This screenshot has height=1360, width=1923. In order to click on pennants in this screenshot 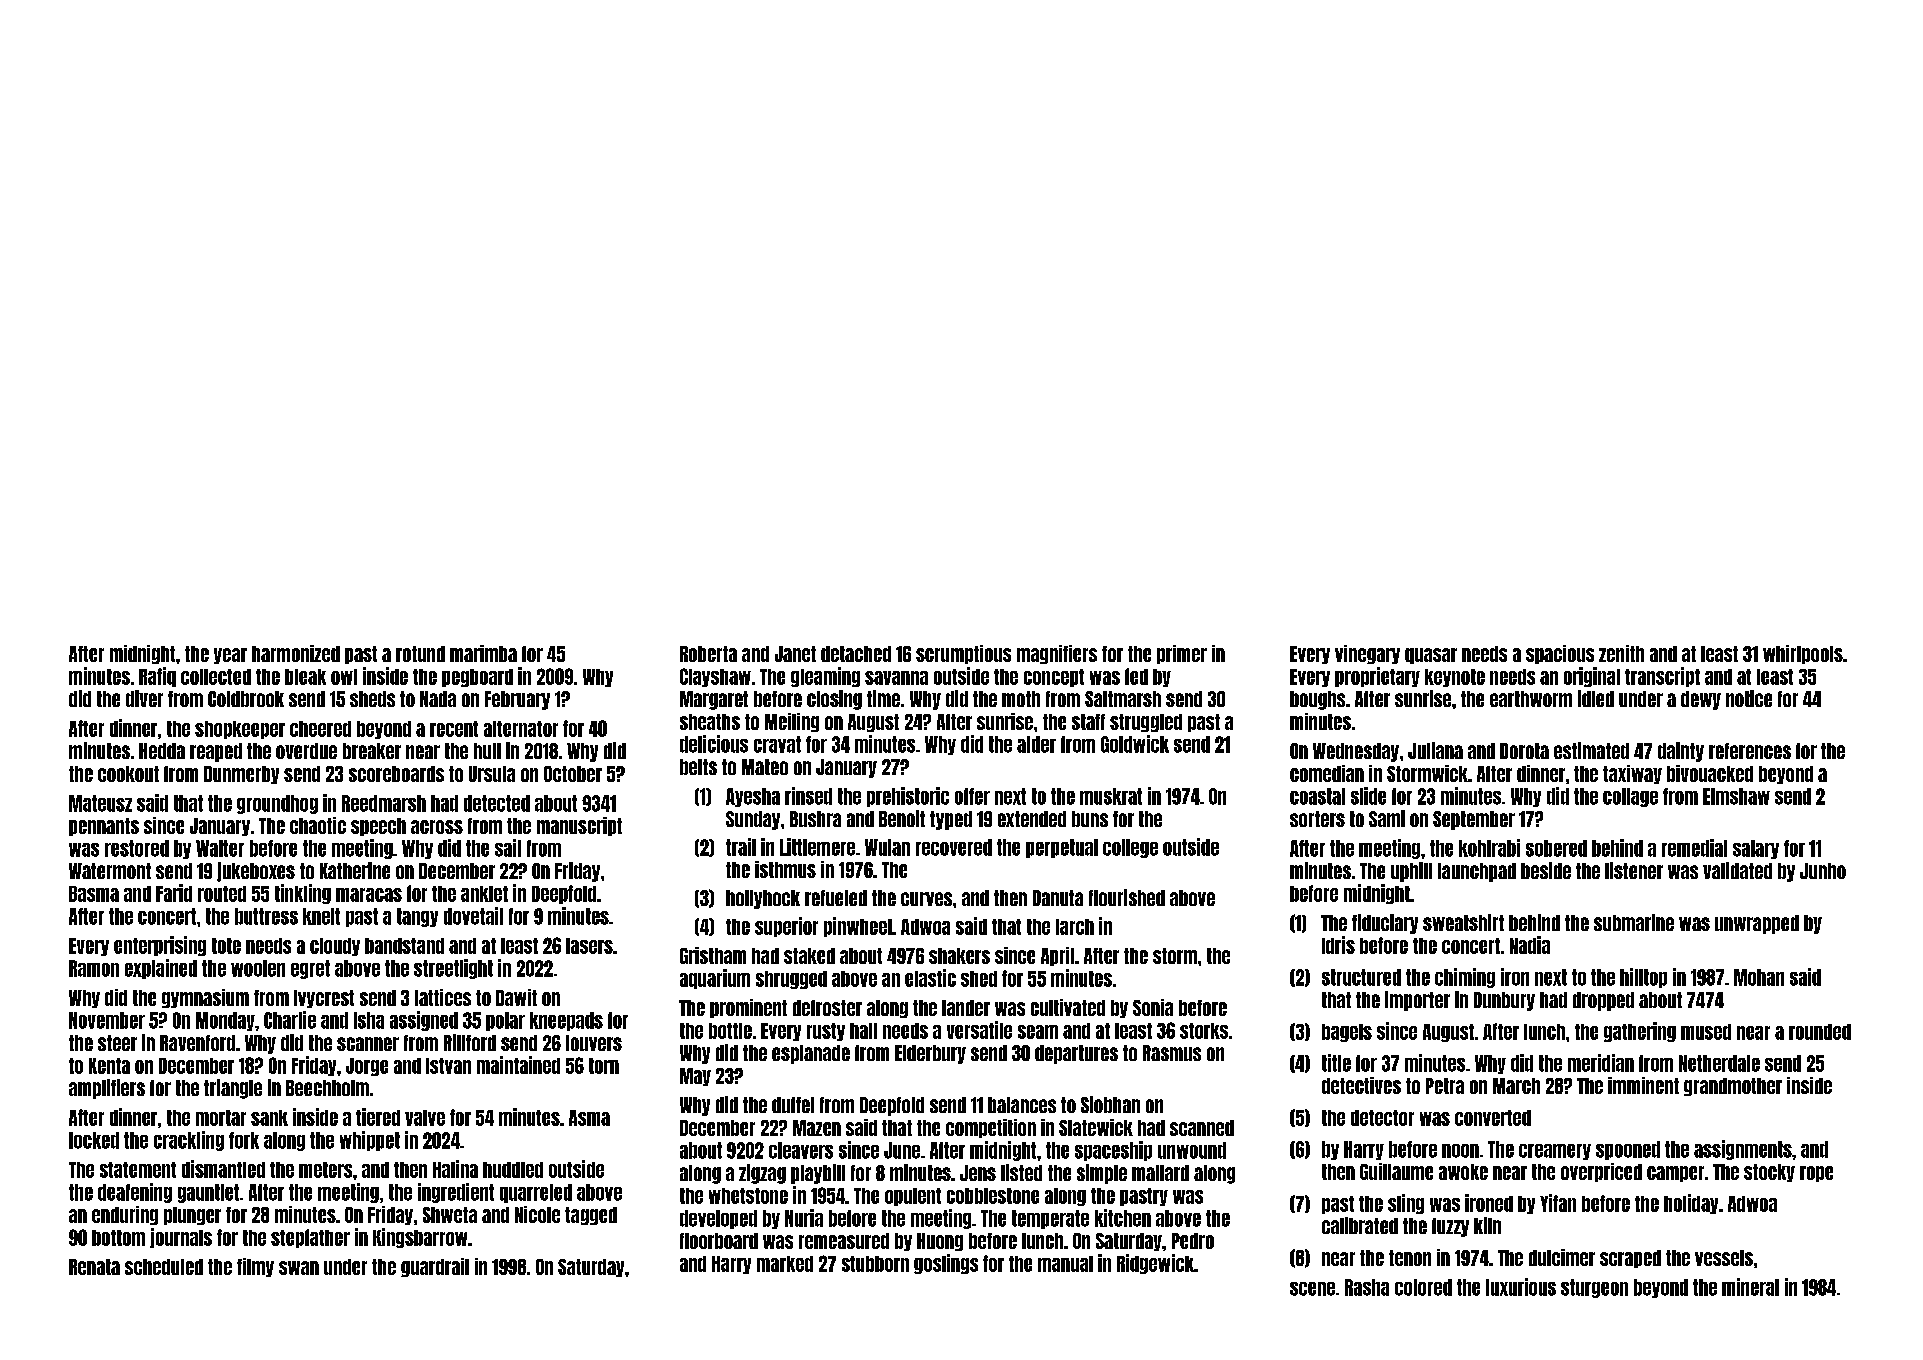, I will do `click(104, 827)`.
